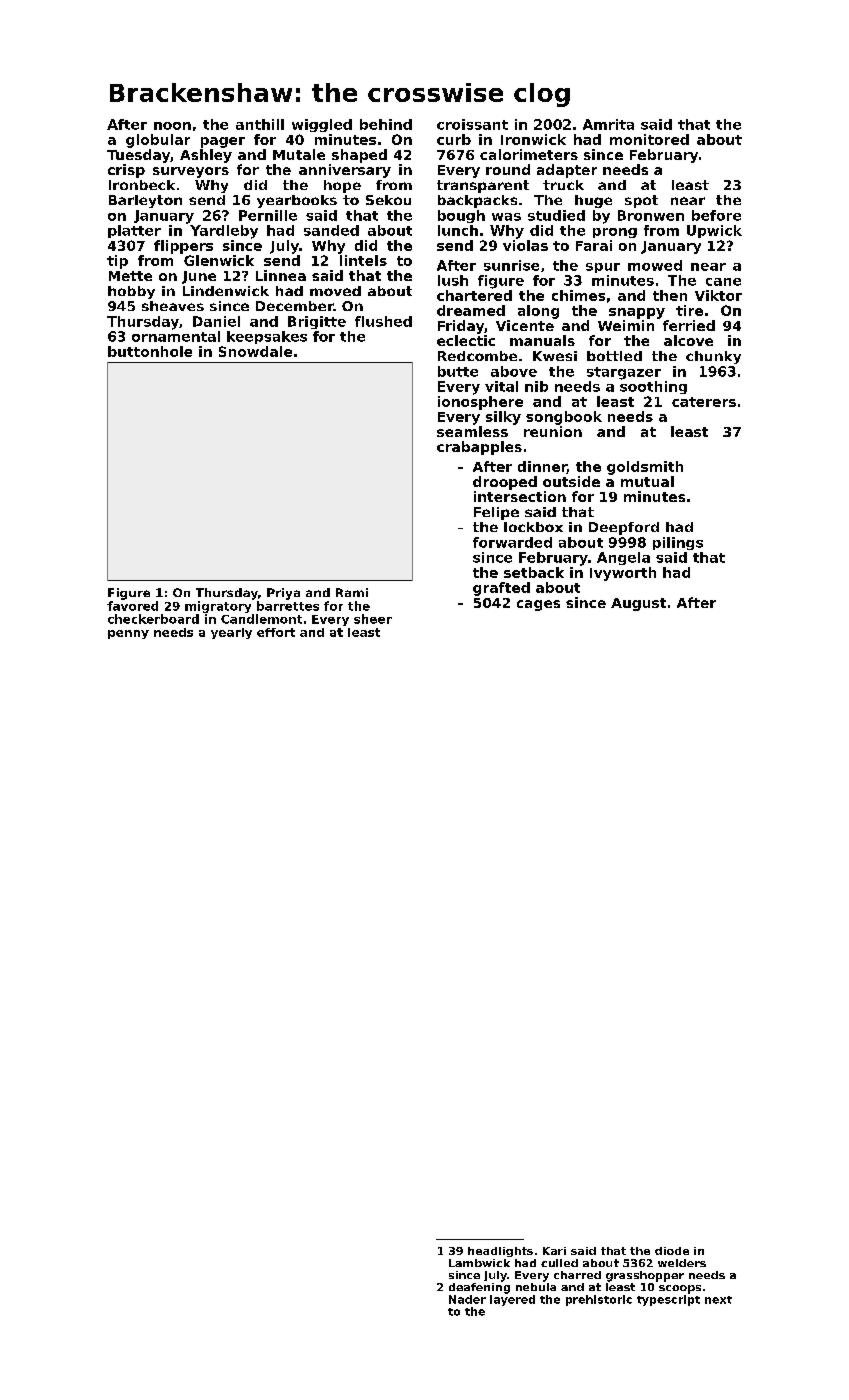 The image size is (849, 1400). Describe the element at coordinates (467, 1299) in the image. I see `Nader` at that location.
